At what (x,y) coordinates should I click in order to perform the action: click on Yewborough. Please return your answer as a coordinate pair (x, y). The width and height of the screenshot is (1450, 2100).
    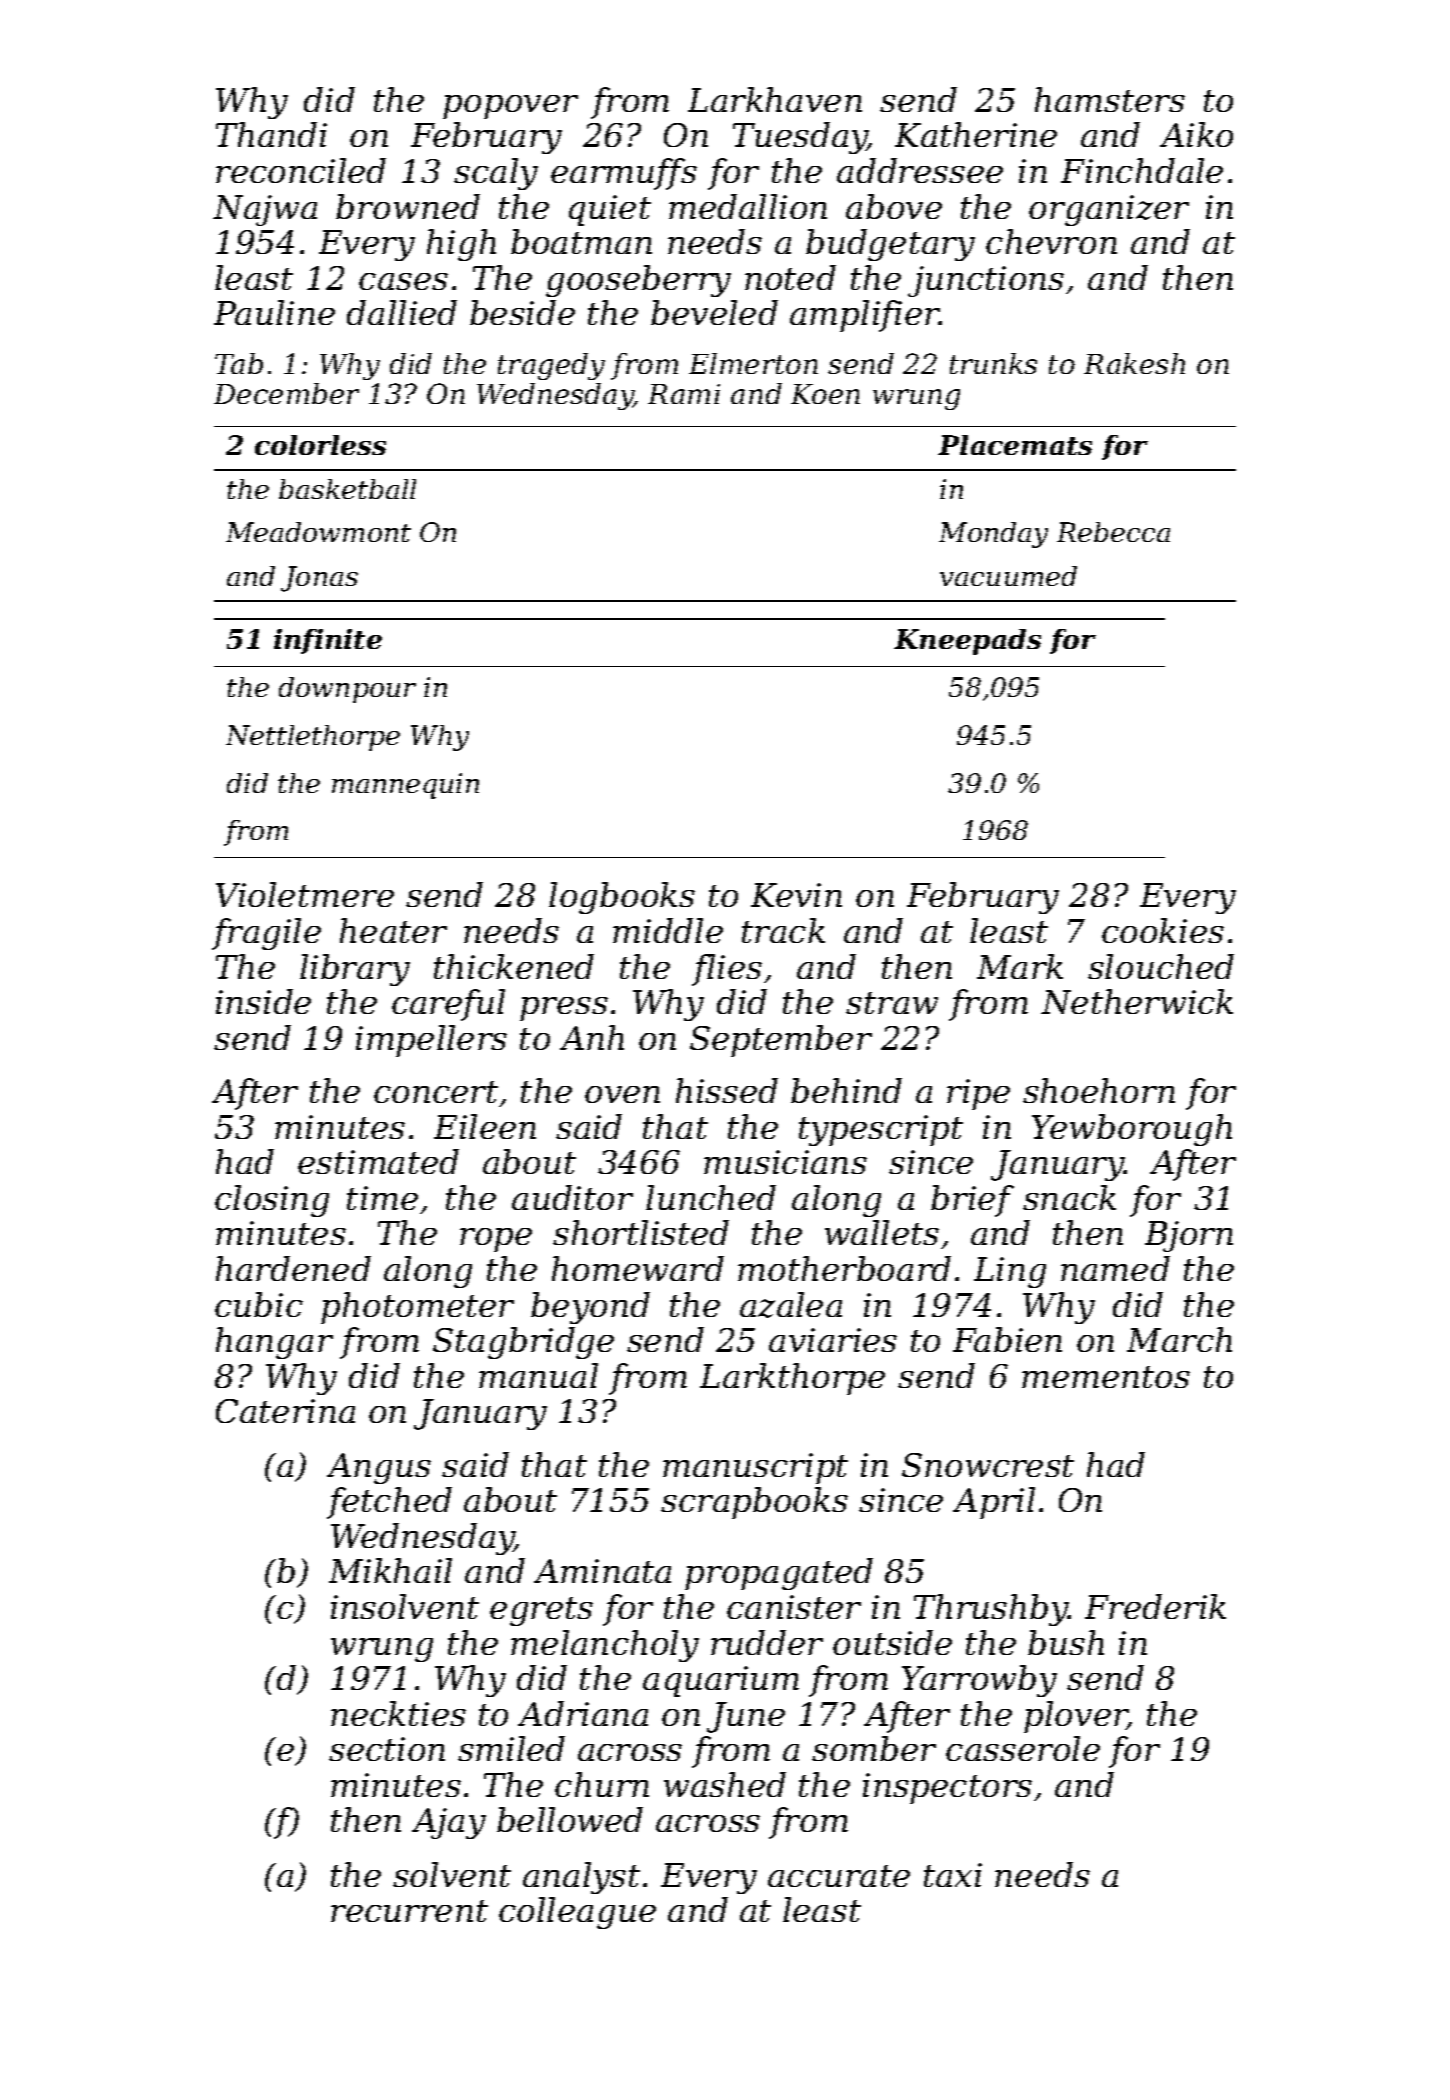
    Looking at the image, I should click on (1132, 1130).
